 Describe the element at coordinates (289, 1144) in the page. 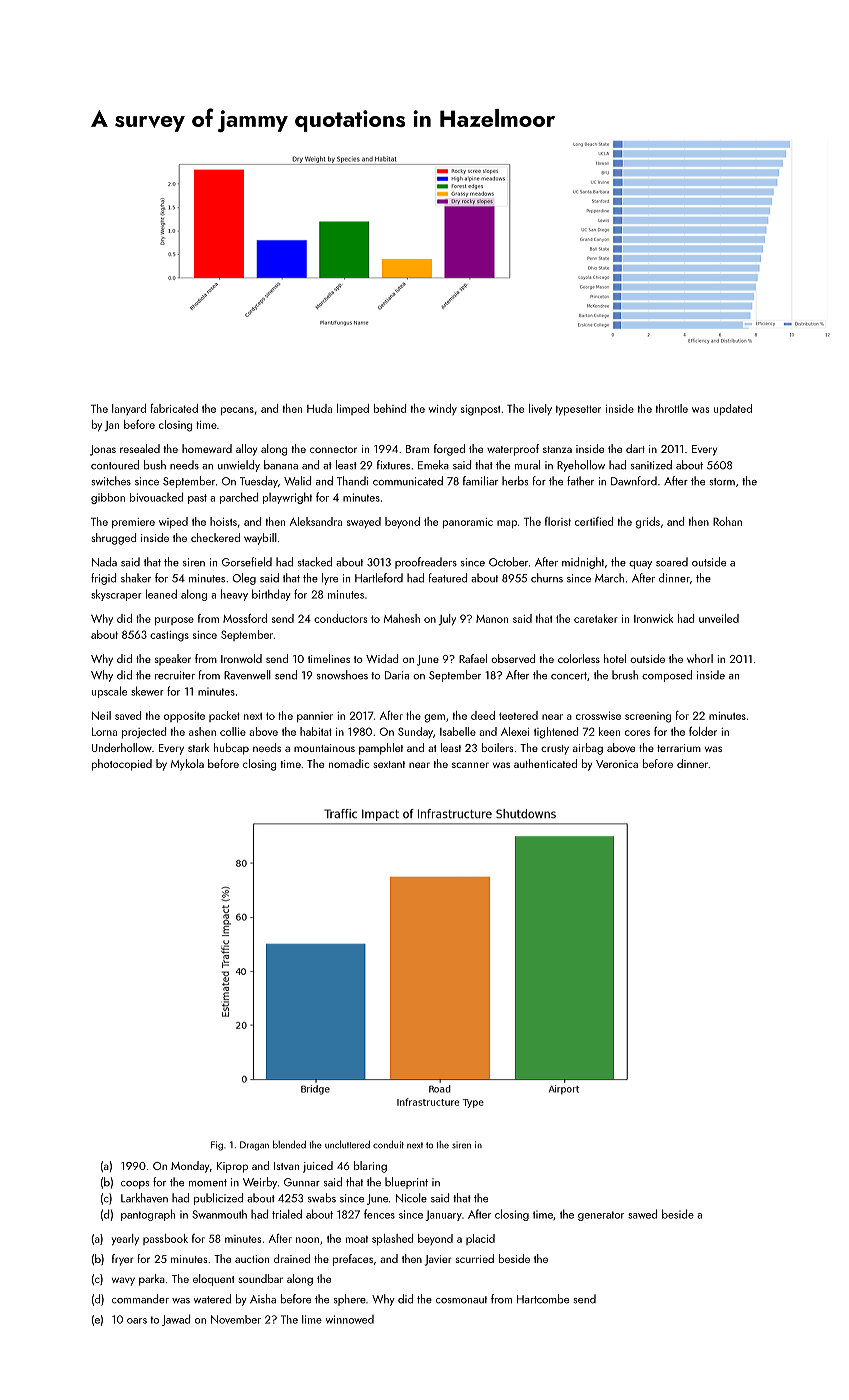

I see `blended` at that location.
